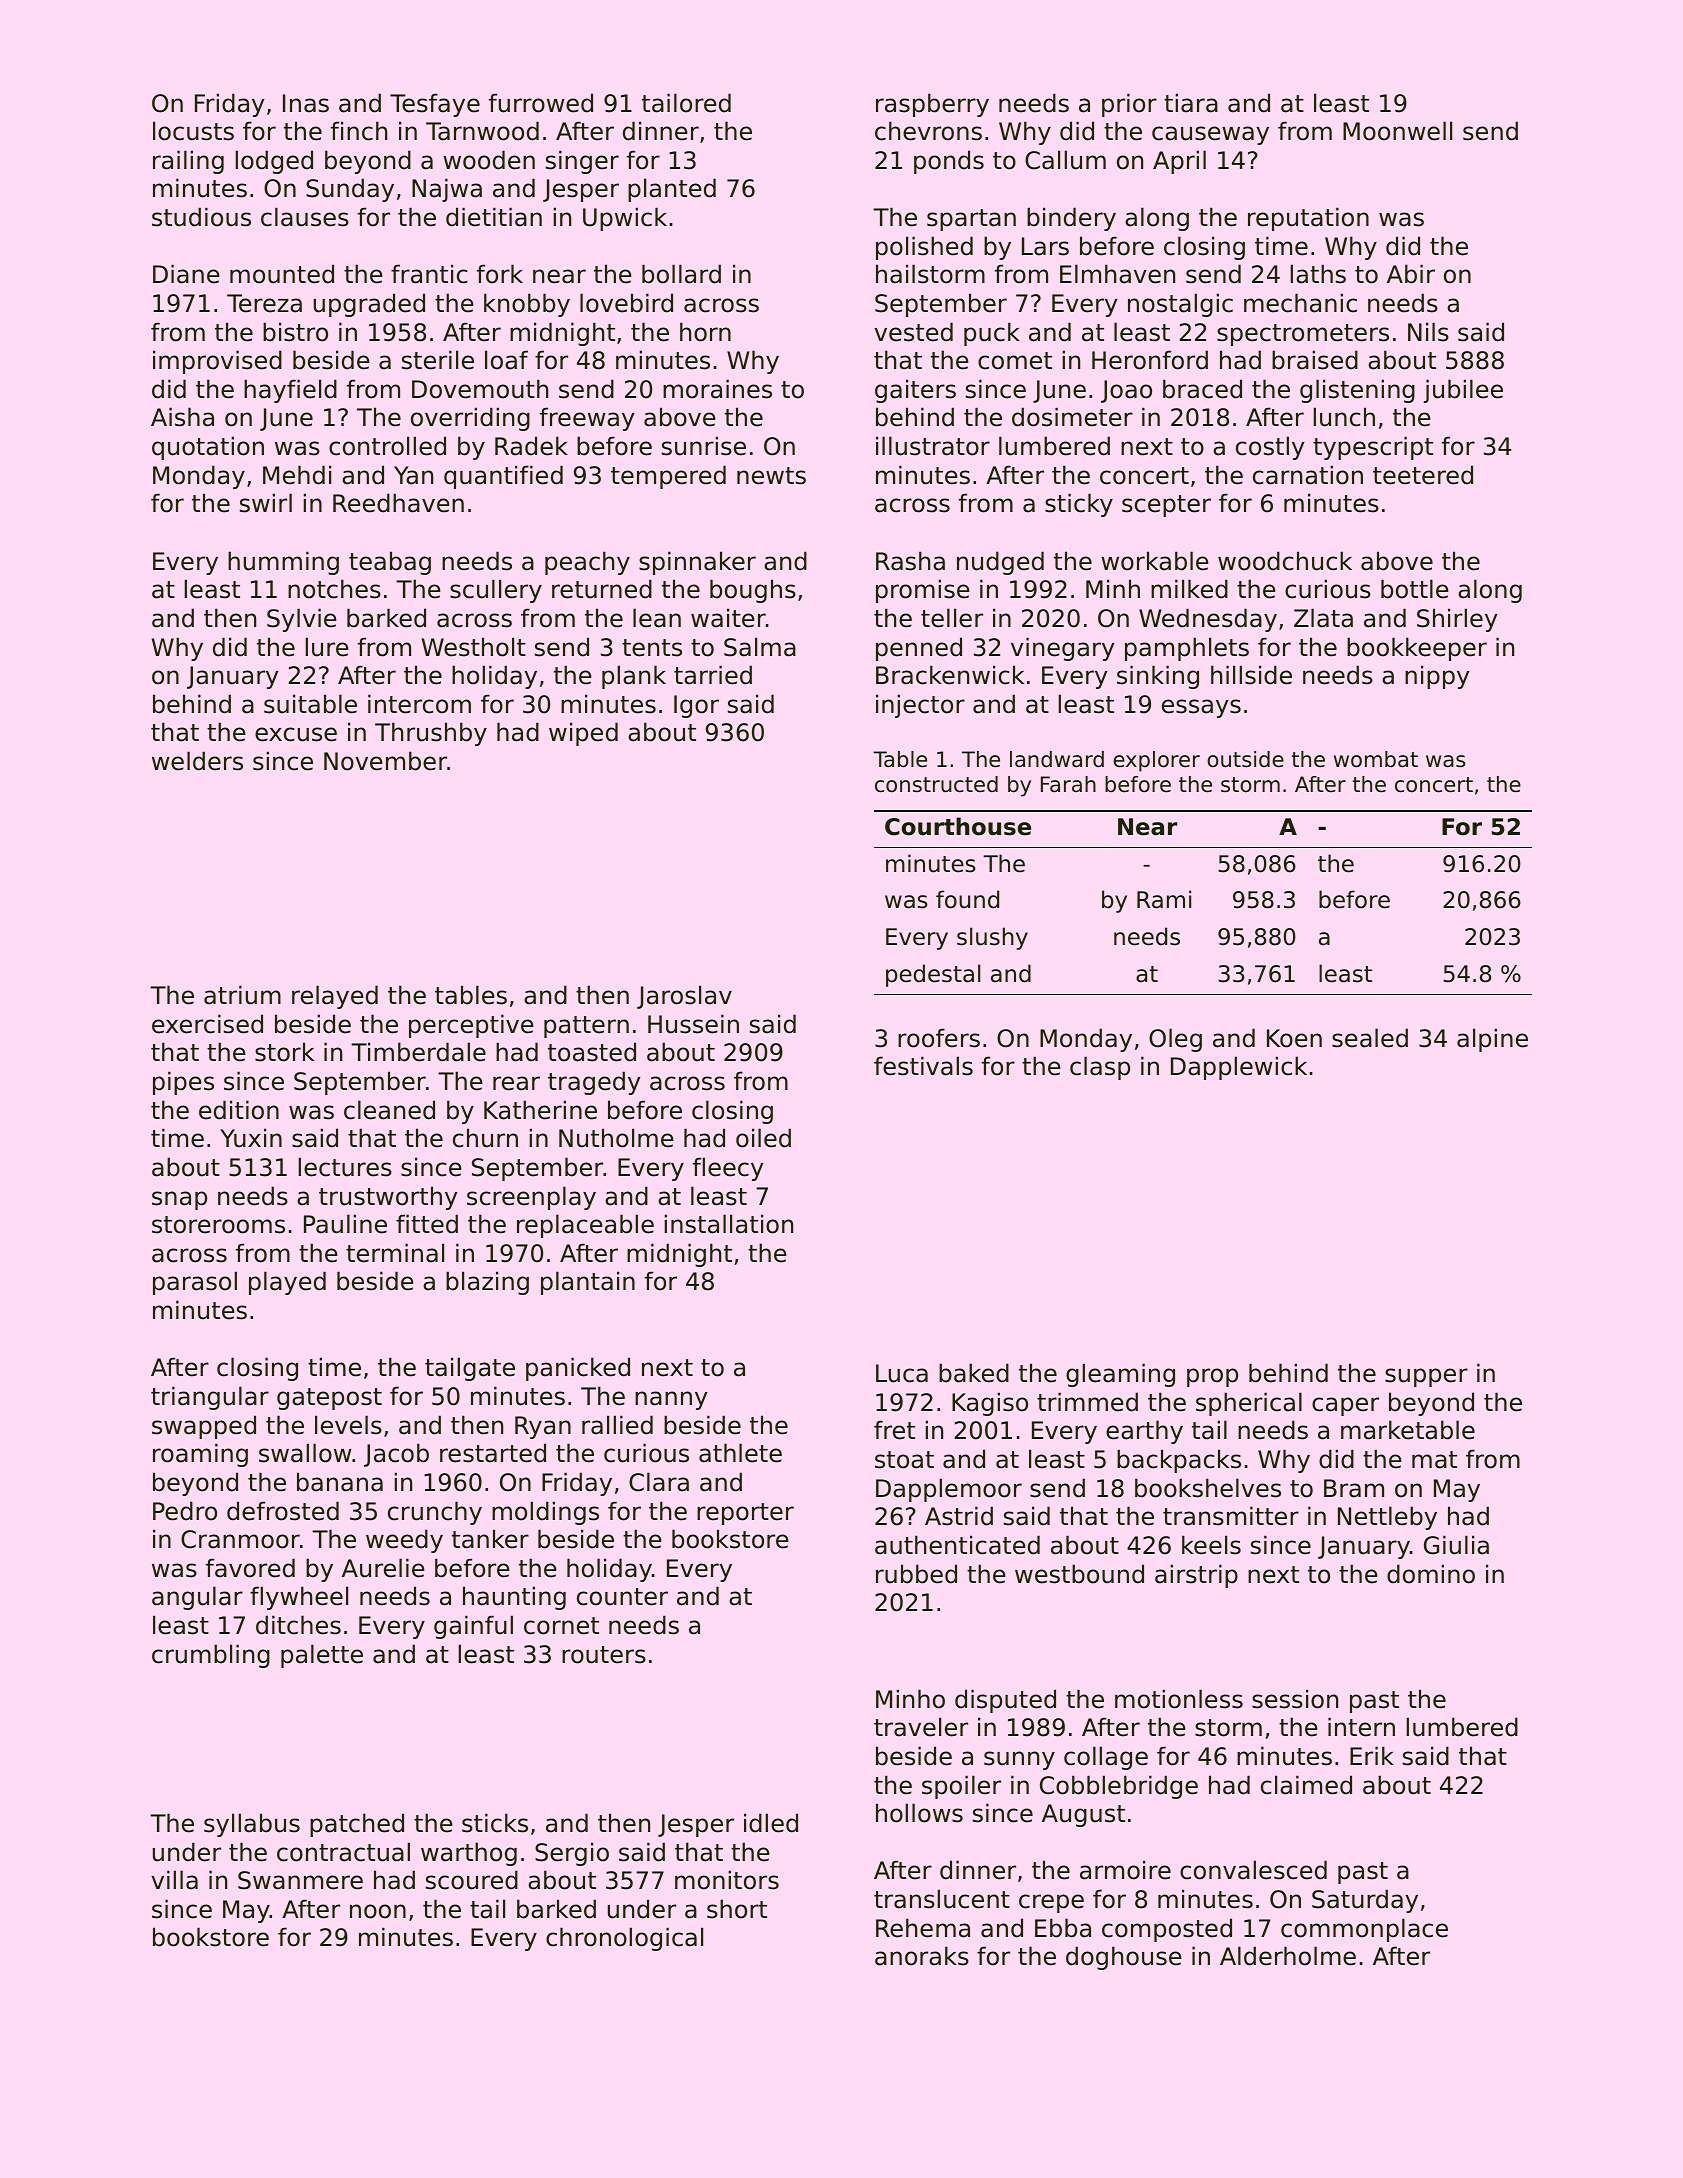  I want to click on tiara, so click(1191, 103).
